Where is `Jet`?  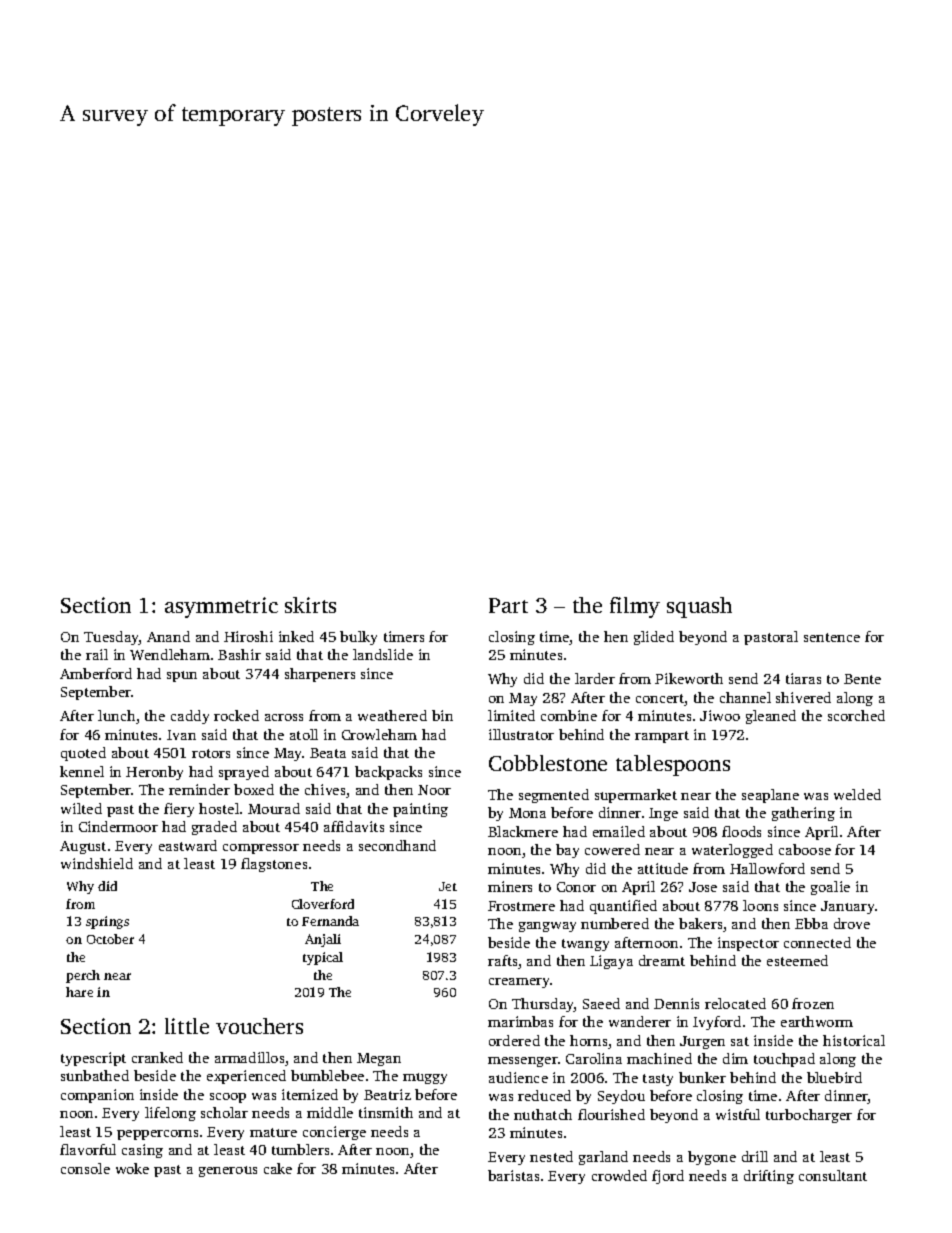 Jet is located at coordinates (448, 886).
